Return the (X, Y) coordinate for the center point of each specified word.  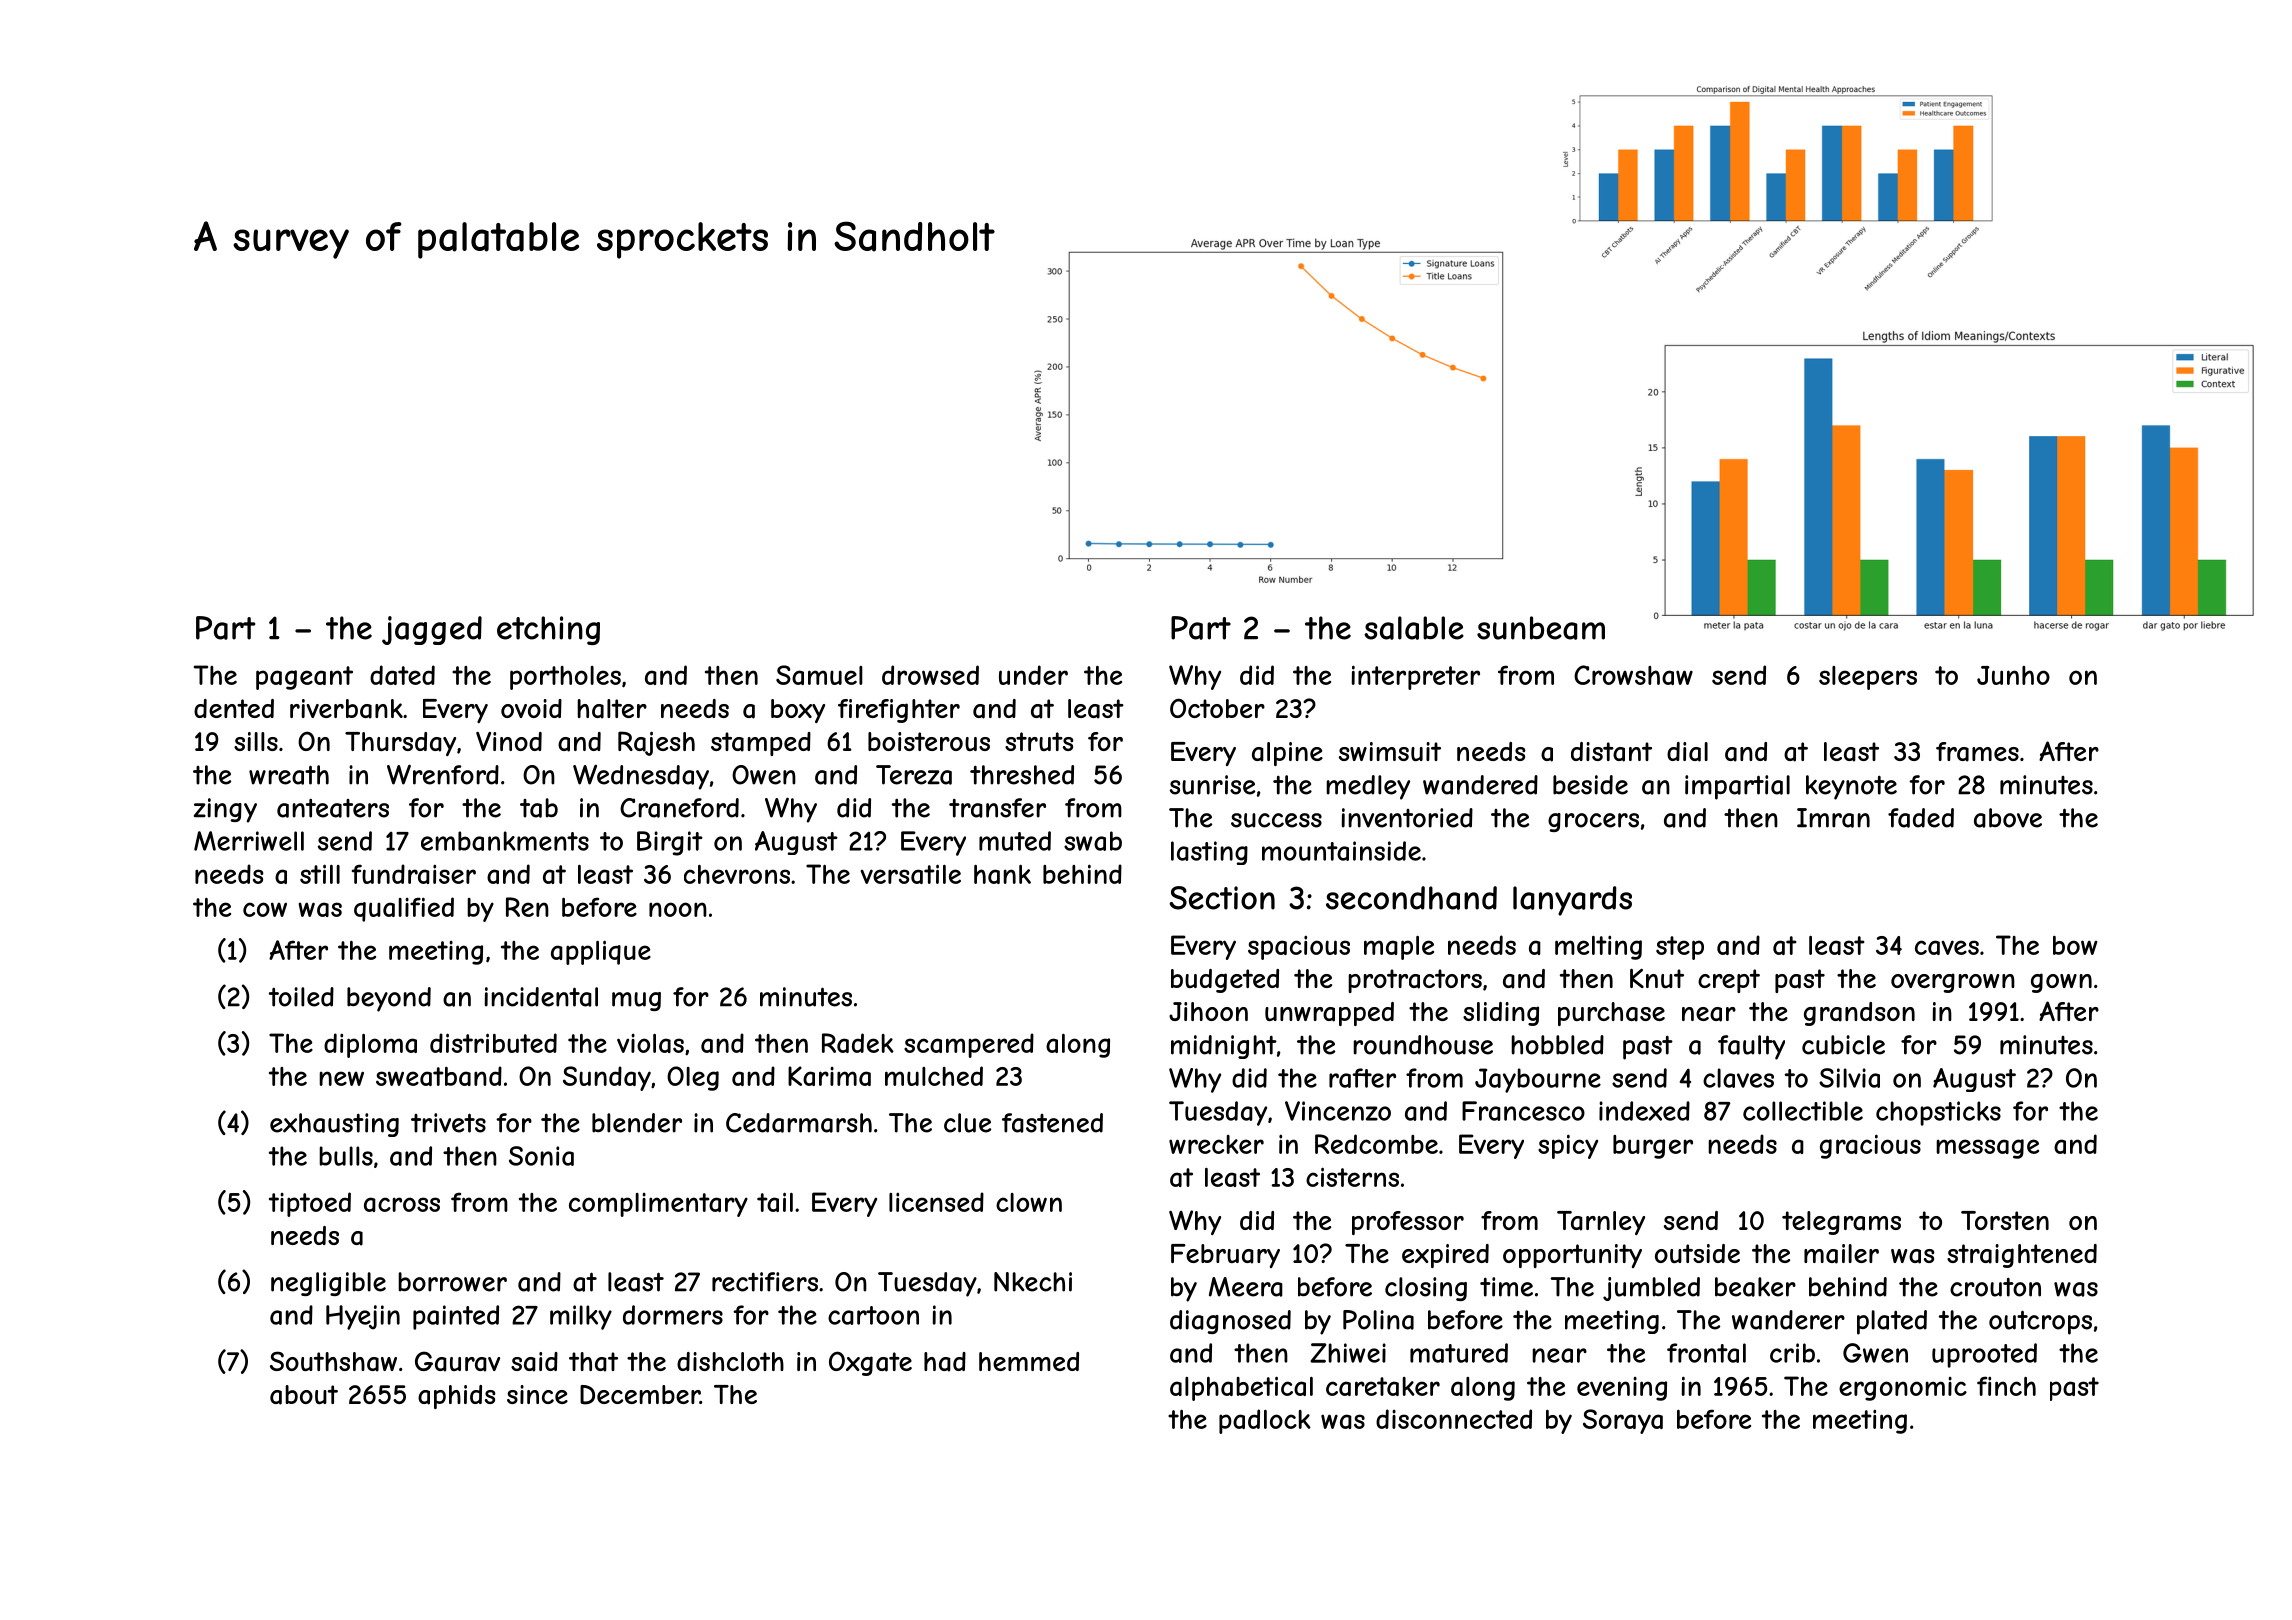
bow (2075, 945)
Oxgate (870, 1363)
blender (637, 1123)
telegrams (1841, 1223)
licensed (936, 1202)
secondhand (1411, 898)
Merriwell (249, 841)
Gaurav (457, 1361)
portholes (565, 678)
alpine (1287, 754)
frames (1977, 752)
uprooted (1984, 1355)
